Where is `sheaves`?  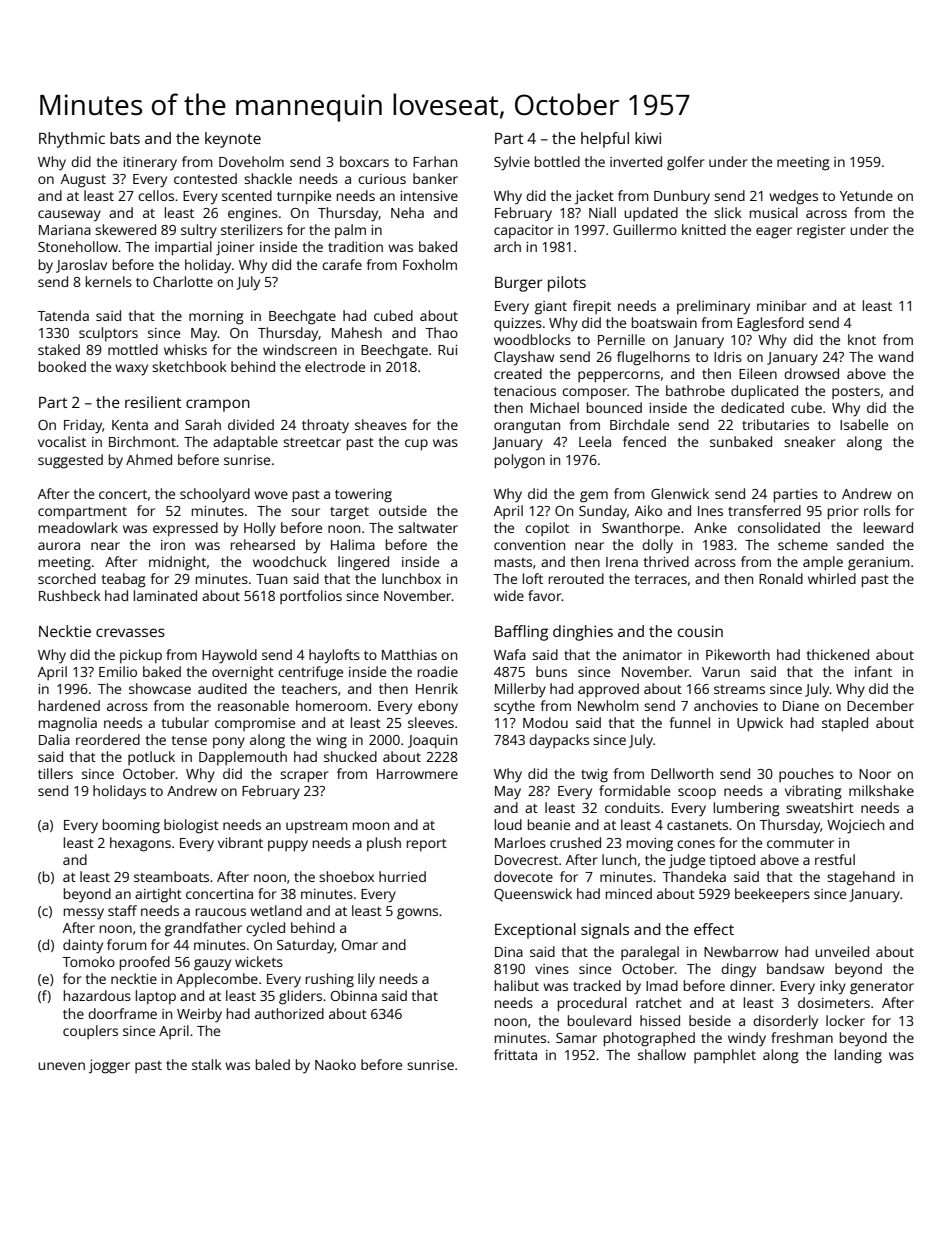 sheaves is located at coordinates (381, 424).
